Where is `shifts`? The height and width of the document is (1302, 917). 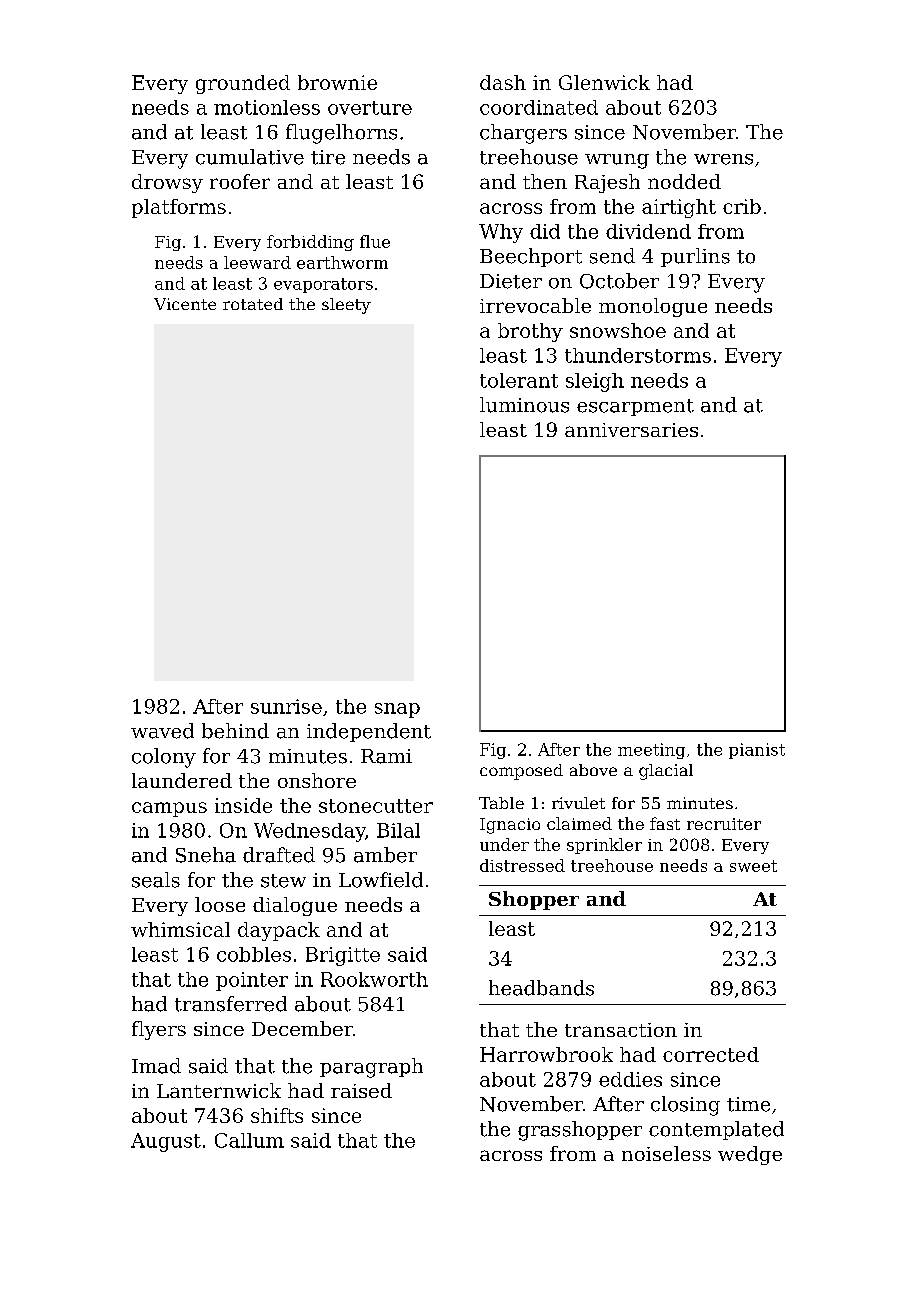 shifts is located at coordinates (277, 1115).
